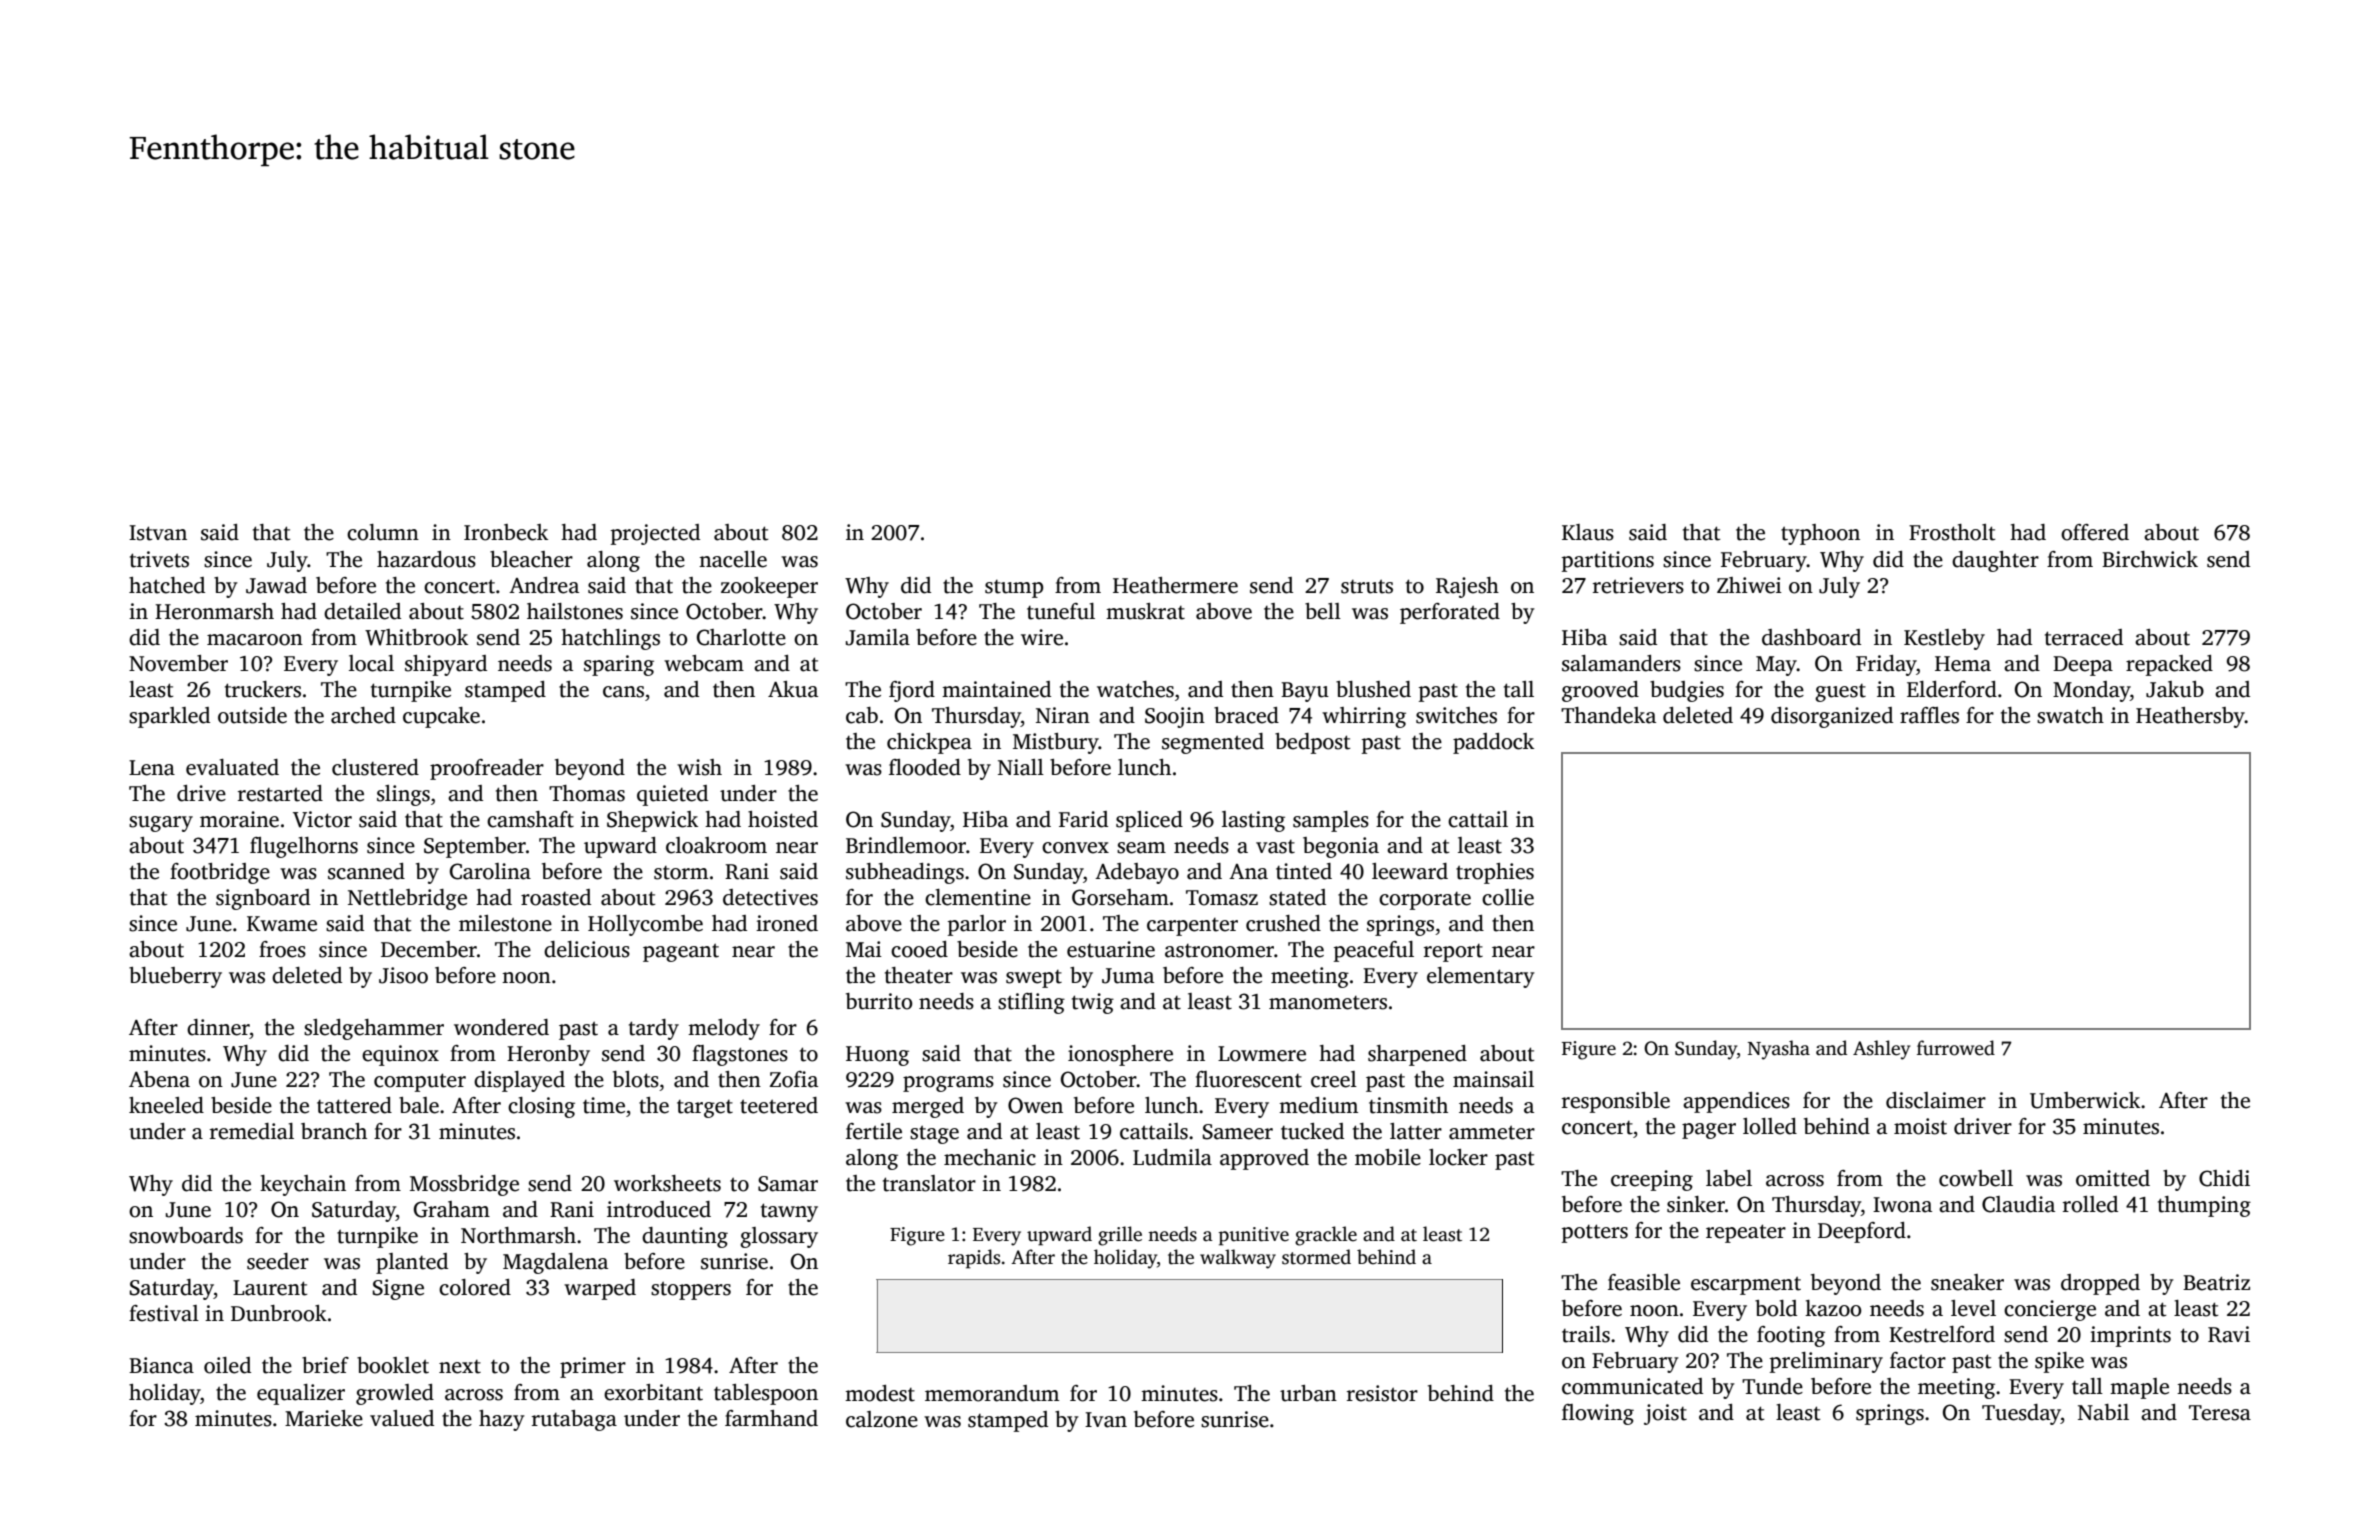 The height and width of the document is (1540, 2380). What do you see at coordinates (159, 1079) in the document?
I see `Abena` at bounding box center [159, 1079].
